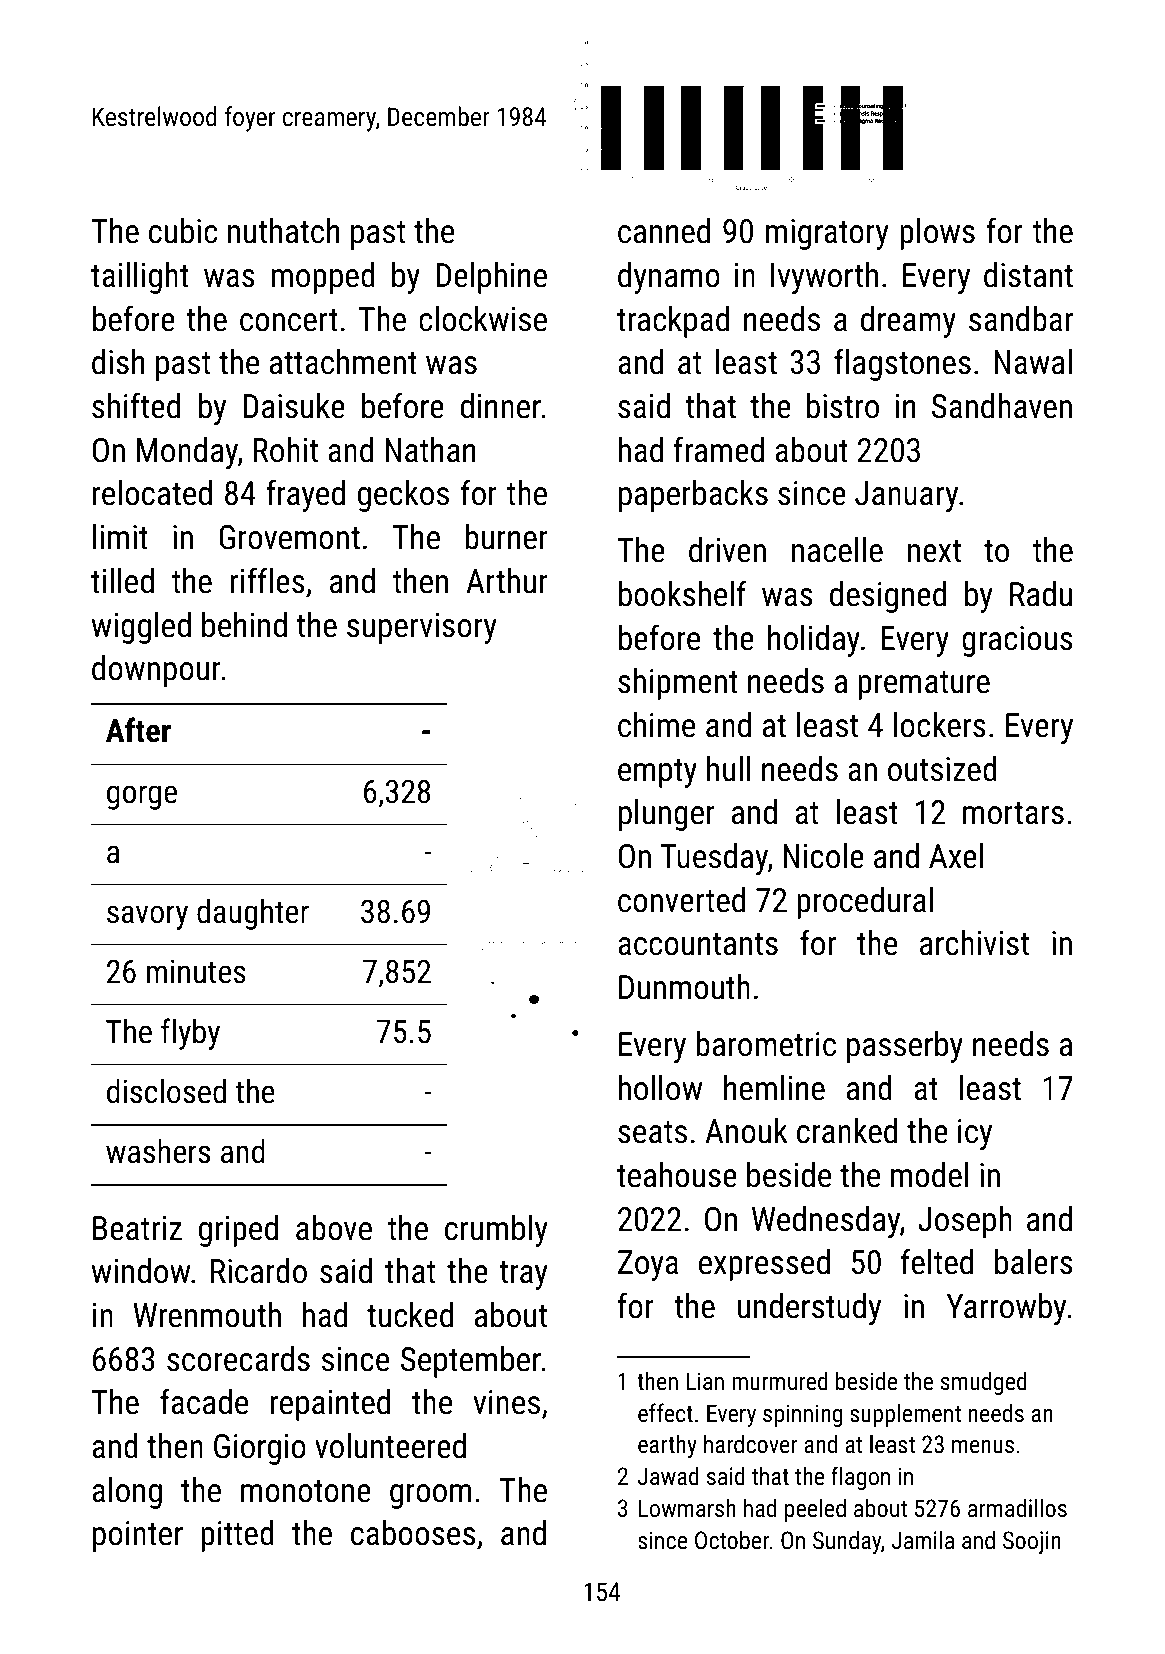 This page has width=1165, height=1654. I want to click on holiday, so click(814, 641).
